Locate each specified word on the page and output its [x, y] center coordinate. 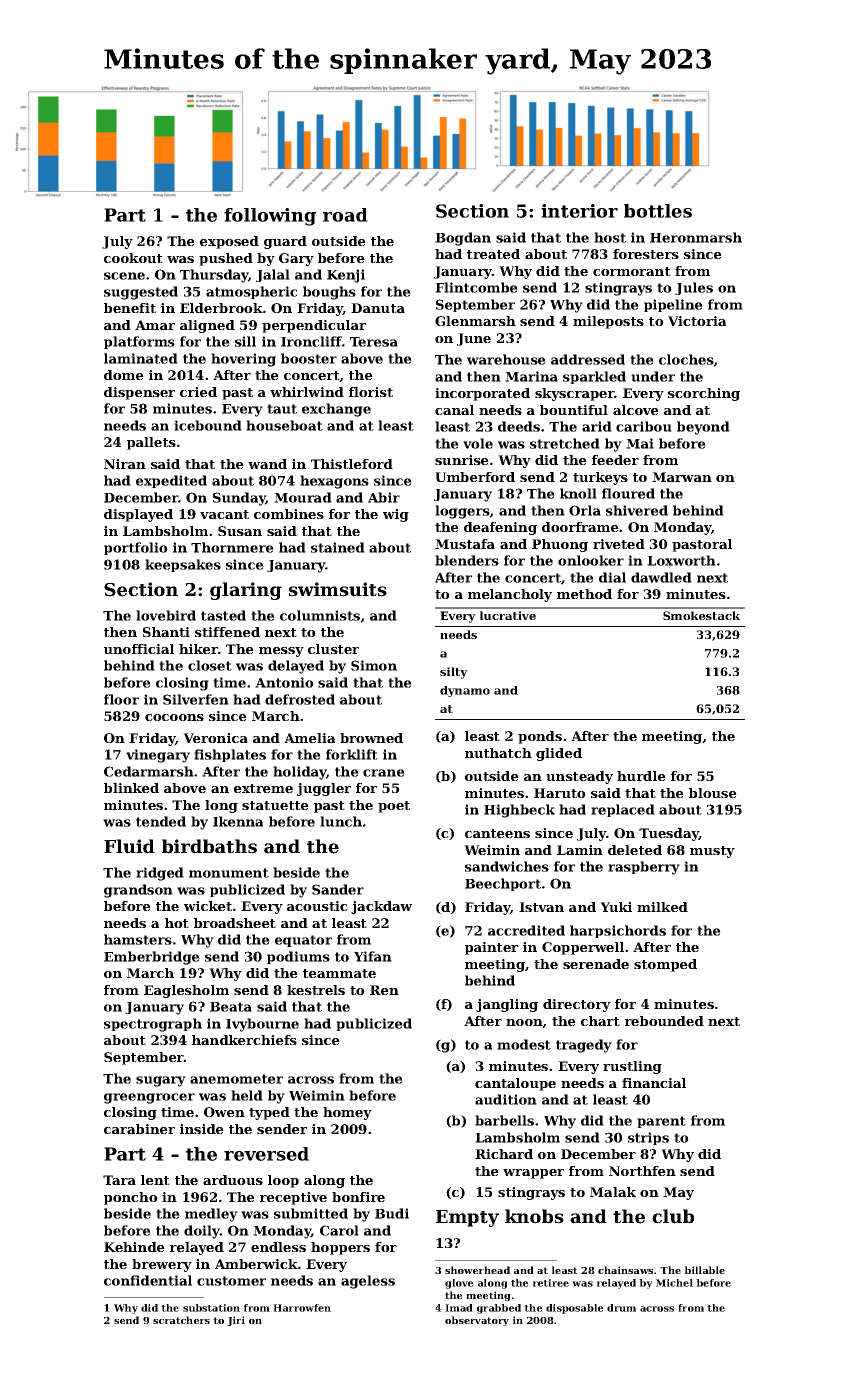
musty [712, 852]
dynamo [465, 691]
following [270, 217]
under [653, 376]
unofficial [139, 649]
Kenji [346, 276]
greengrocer [149, 1098]
